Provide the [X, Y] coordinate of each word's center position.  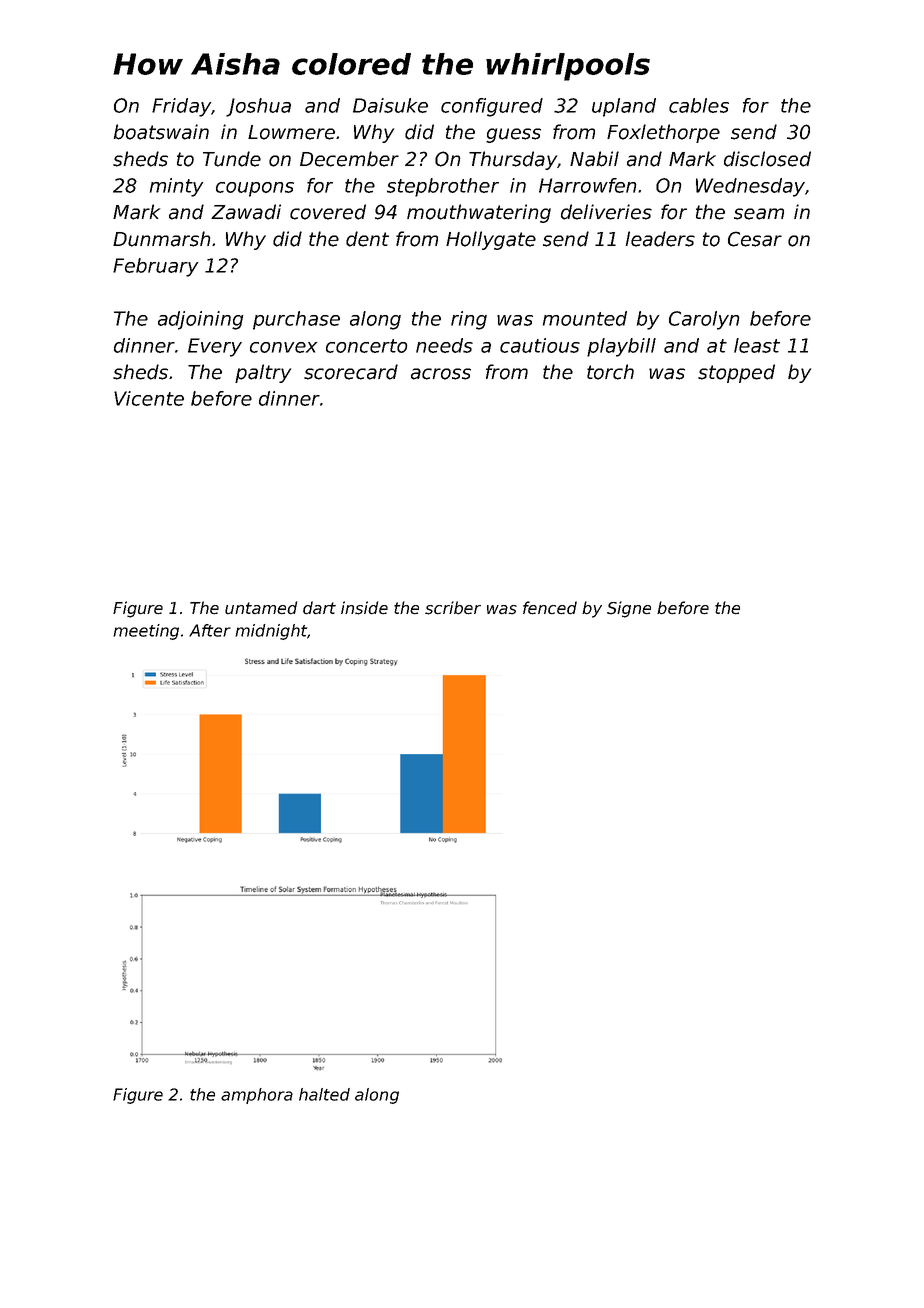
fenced [550, 608]
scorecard [351, 372]
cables [699, 105]
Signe [629, 609]
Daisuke [390, 105]
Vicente [149, 398]
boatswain [161, 132]
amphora [257, 1096]
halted [324, 1094]
